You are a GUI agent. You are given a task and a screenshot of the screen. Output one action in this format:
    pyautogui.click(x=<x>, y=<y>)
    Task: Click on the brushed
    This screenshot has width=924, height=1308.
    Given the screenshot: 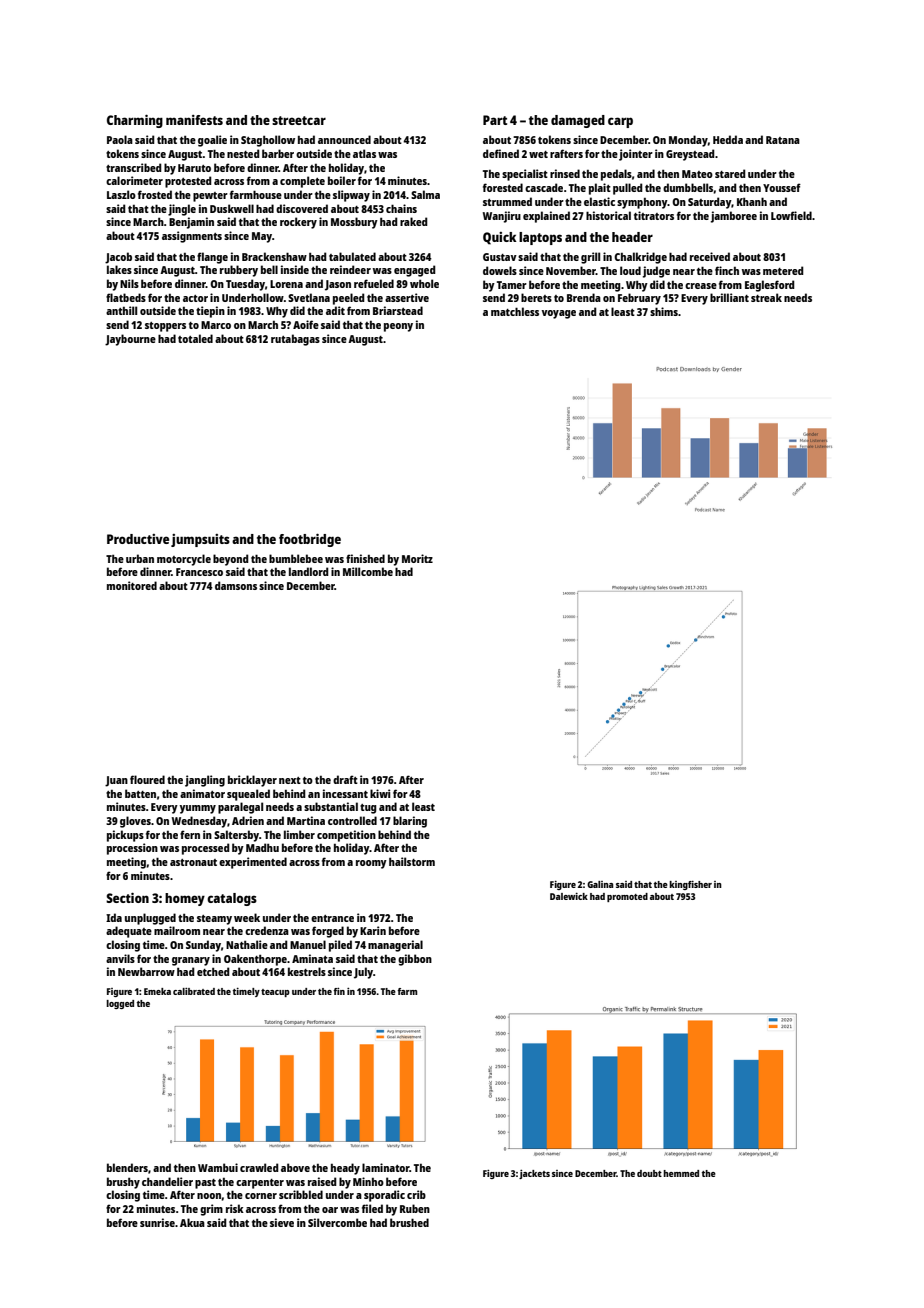 What is the action you would take?
    pyautogui.click(x=409, y=1222)
